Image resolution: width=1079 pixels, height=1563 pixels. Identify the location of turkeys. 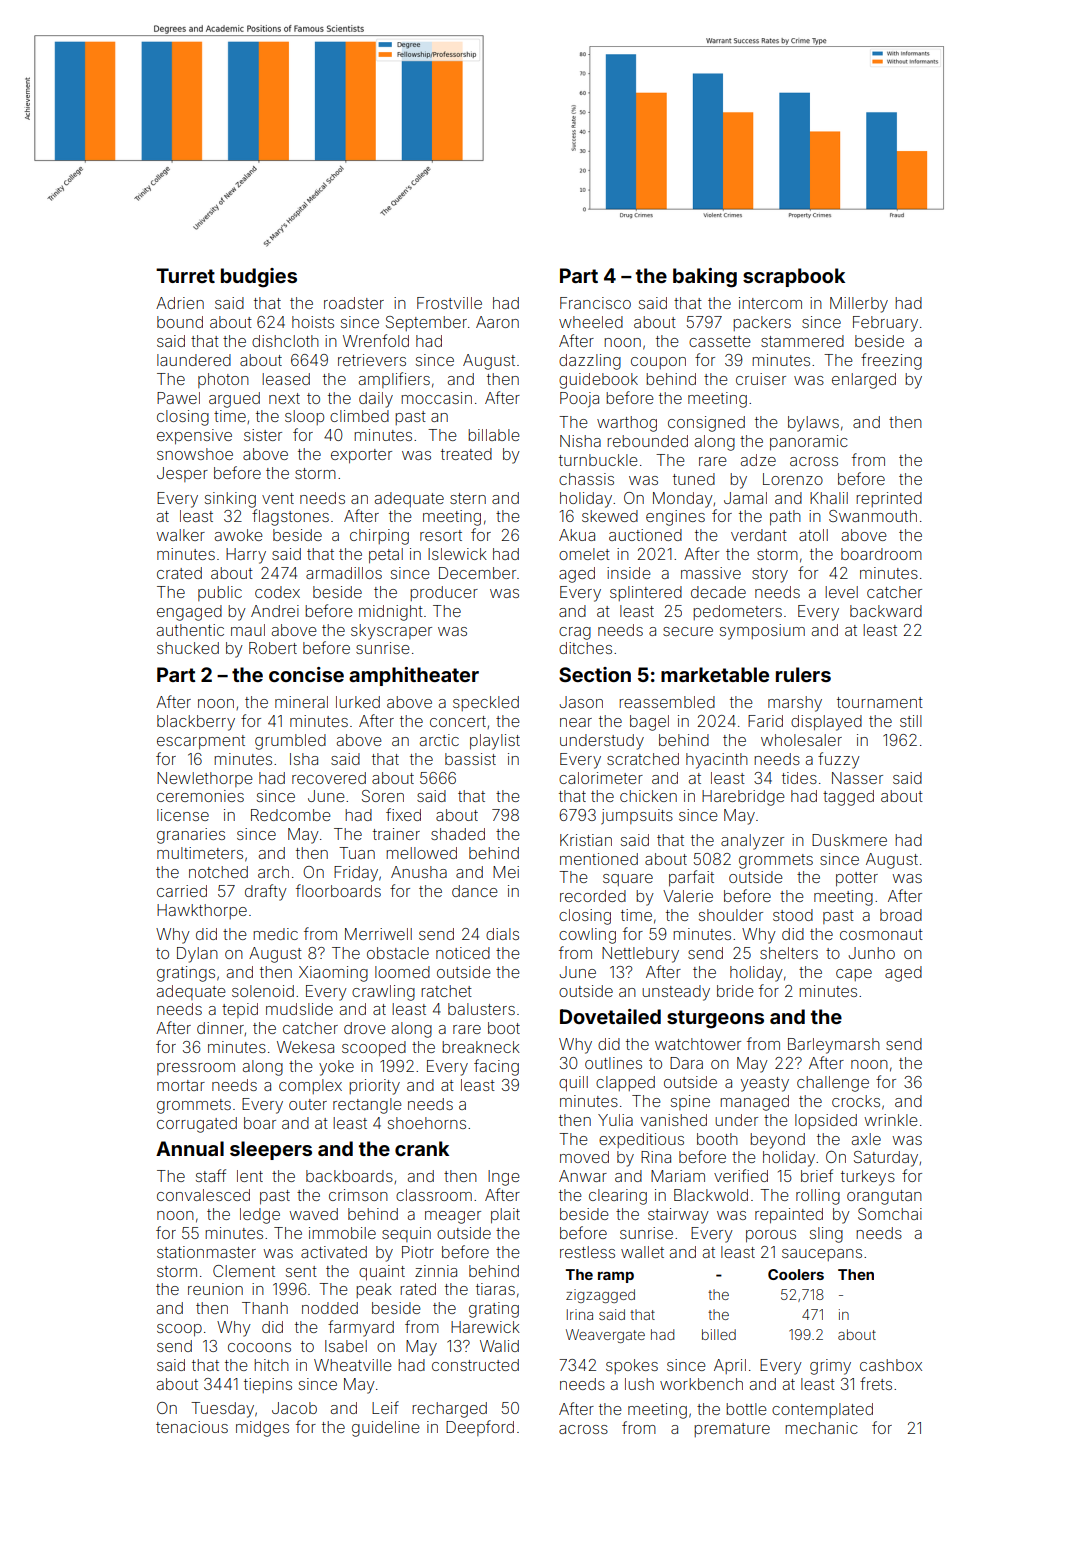
(868, 1178).
